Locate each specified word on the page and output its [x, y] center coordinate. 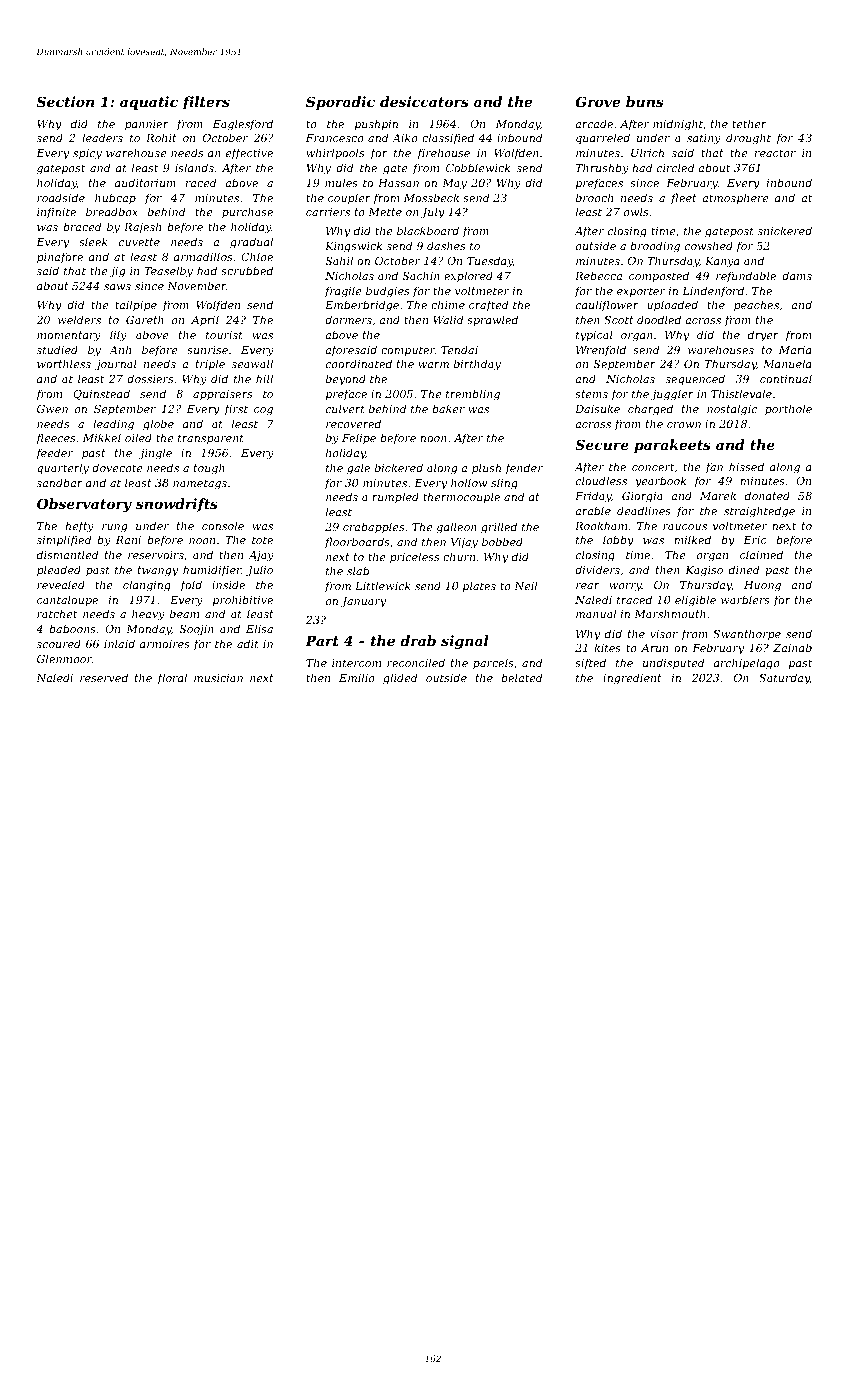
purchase [247, 212]
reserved [104, 677]
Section [65, 101]
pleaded [59, 571]
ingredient [632, 679]
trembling [473, 395]
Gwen [52, 409]
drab [418, 640]
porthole [788, 409]
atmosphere [735, 198]
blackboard [428, 230]
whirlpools [335, 153]
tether [749, 123]
